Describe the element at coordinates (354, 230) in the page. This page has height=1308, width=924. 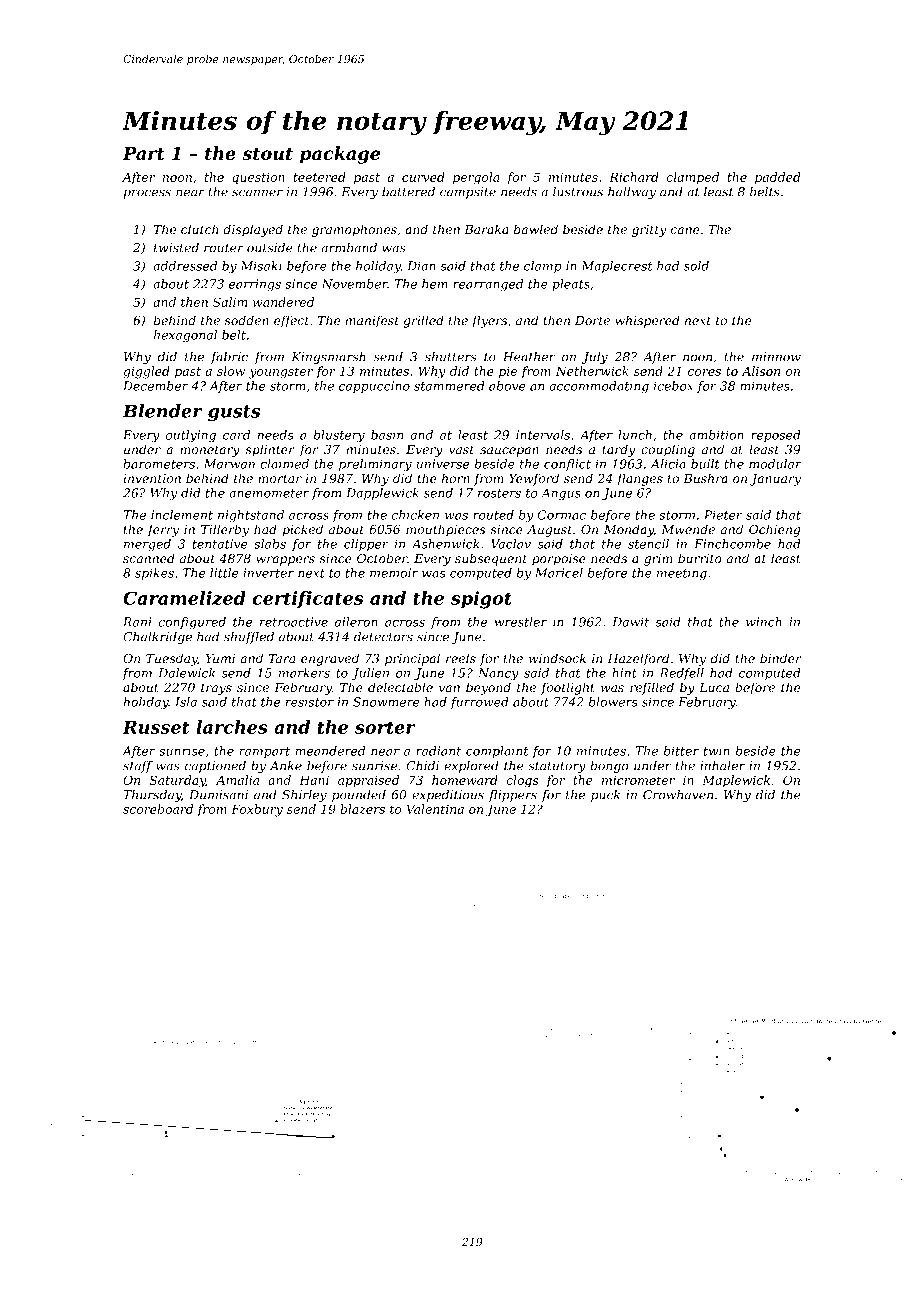
I see `gramophones` at that location.
